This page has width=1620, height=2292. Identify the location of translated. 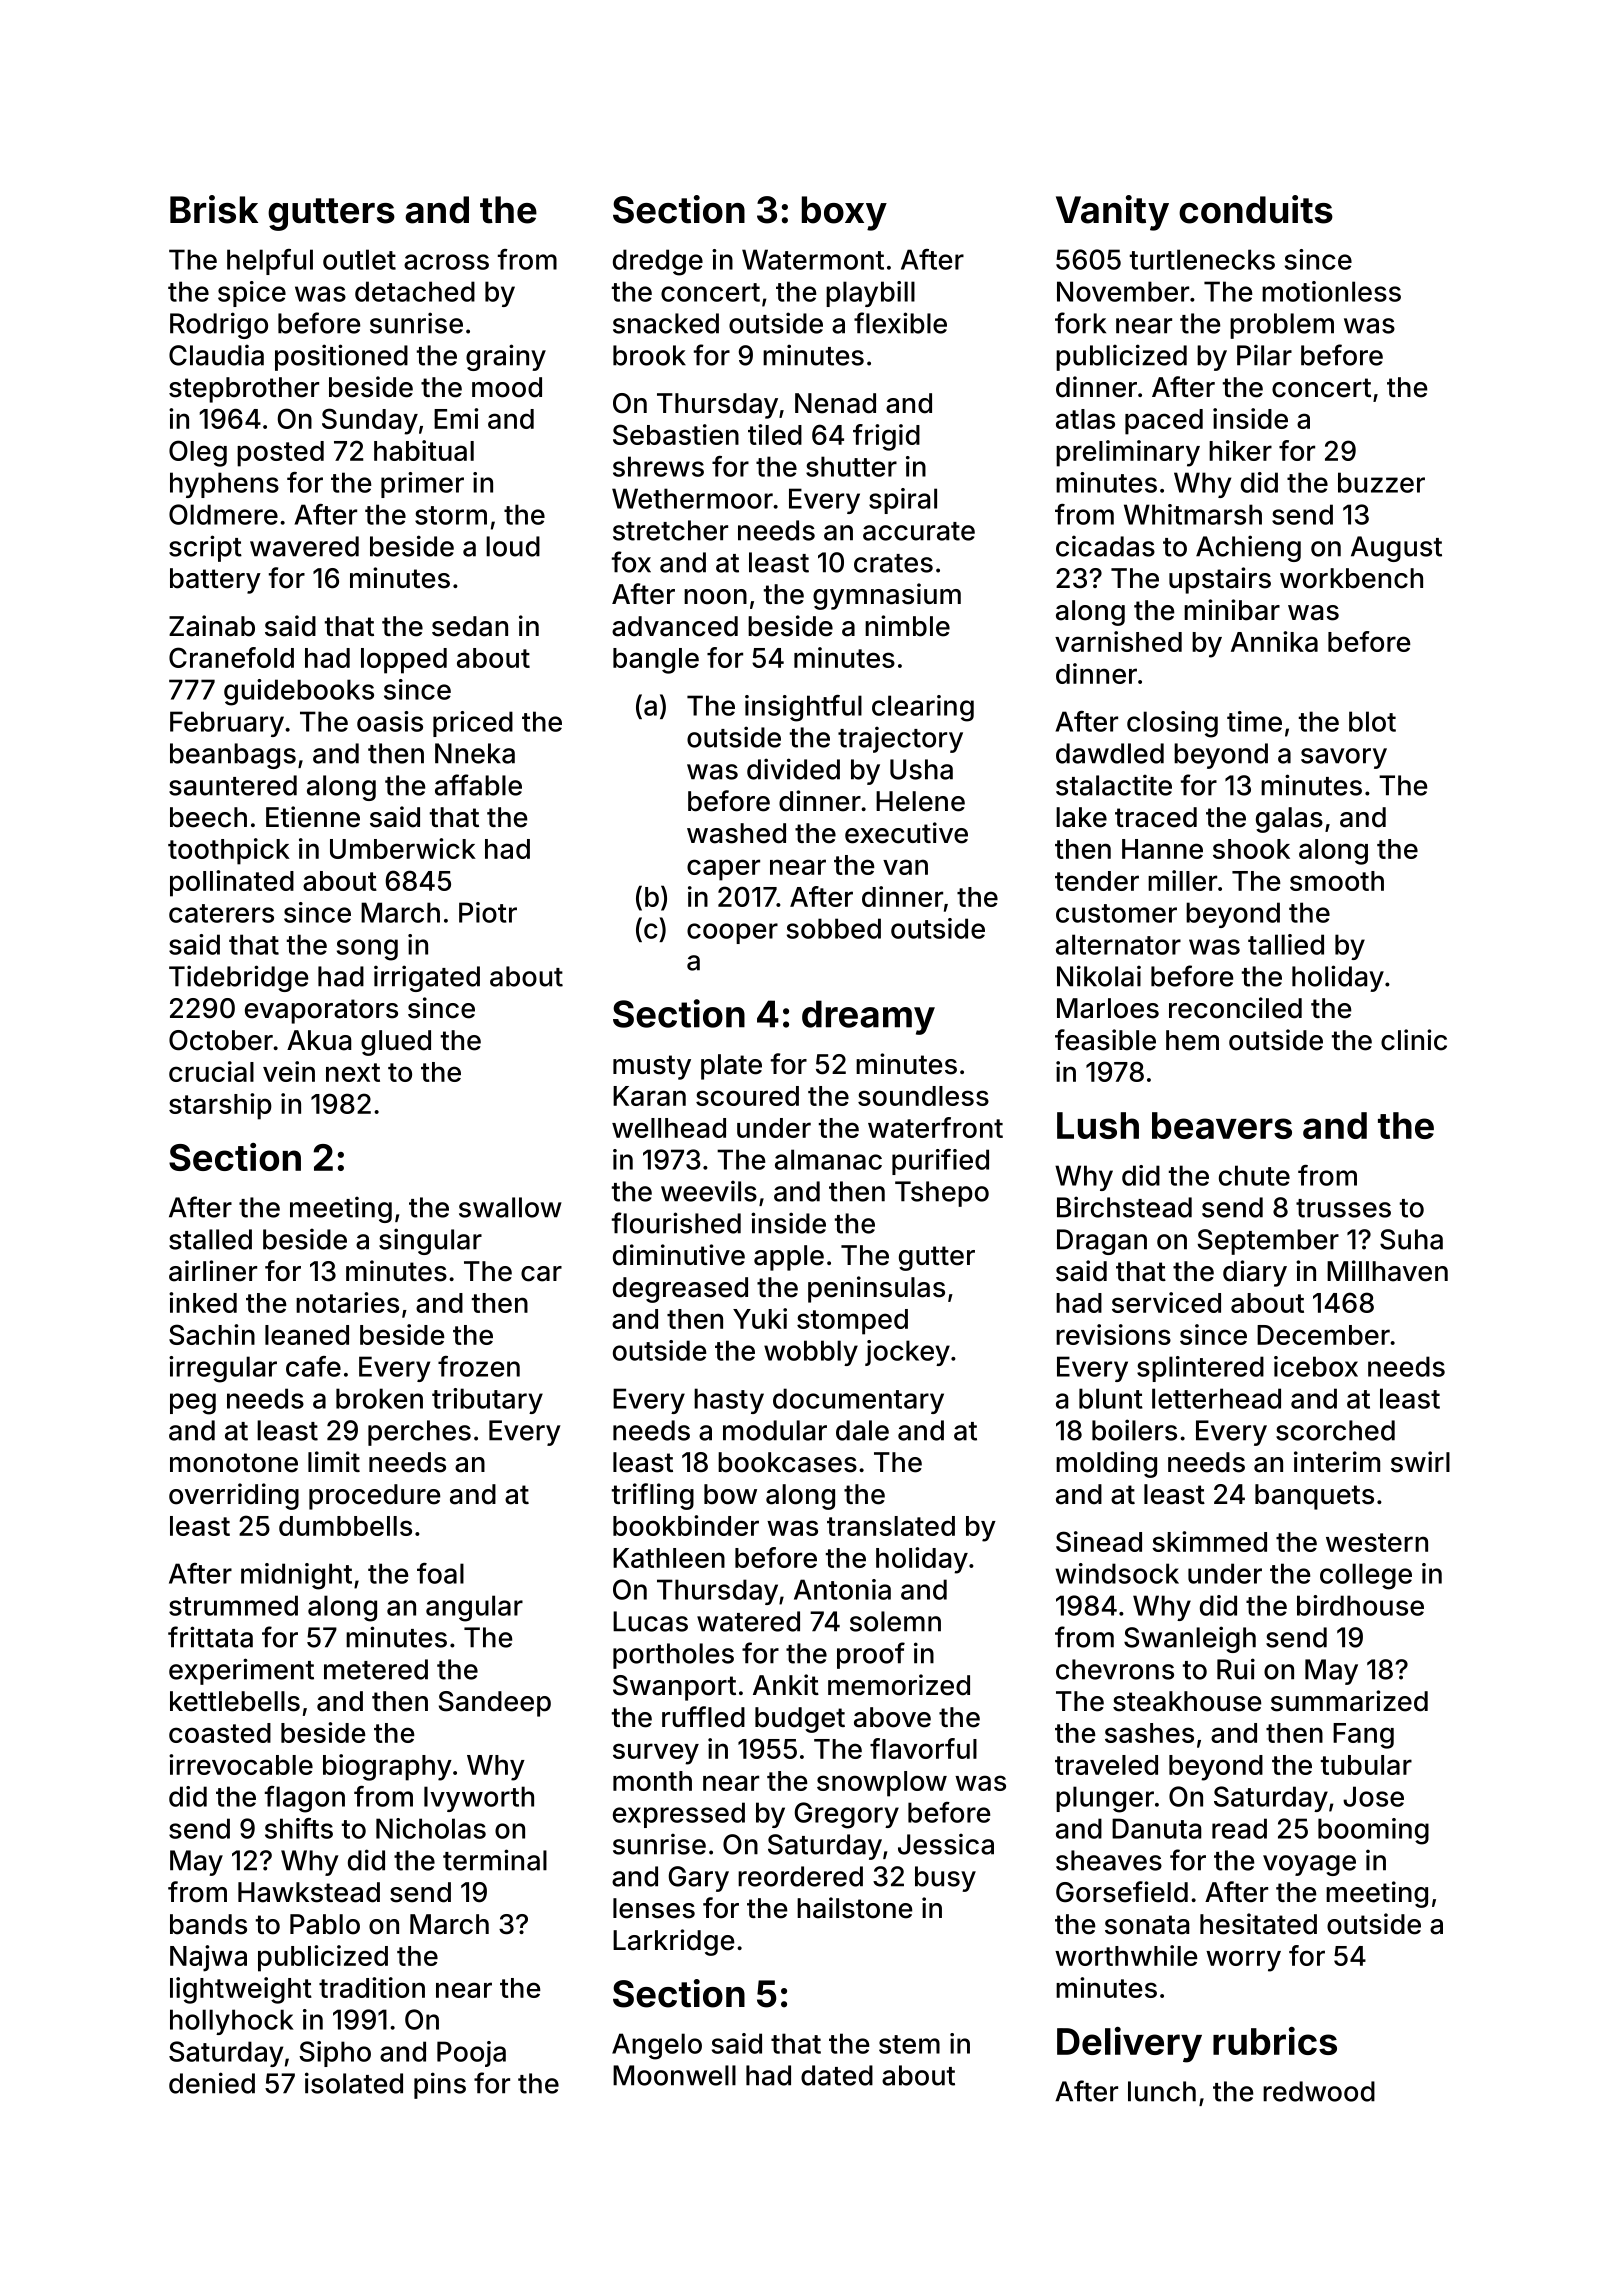
(891, 1526).
